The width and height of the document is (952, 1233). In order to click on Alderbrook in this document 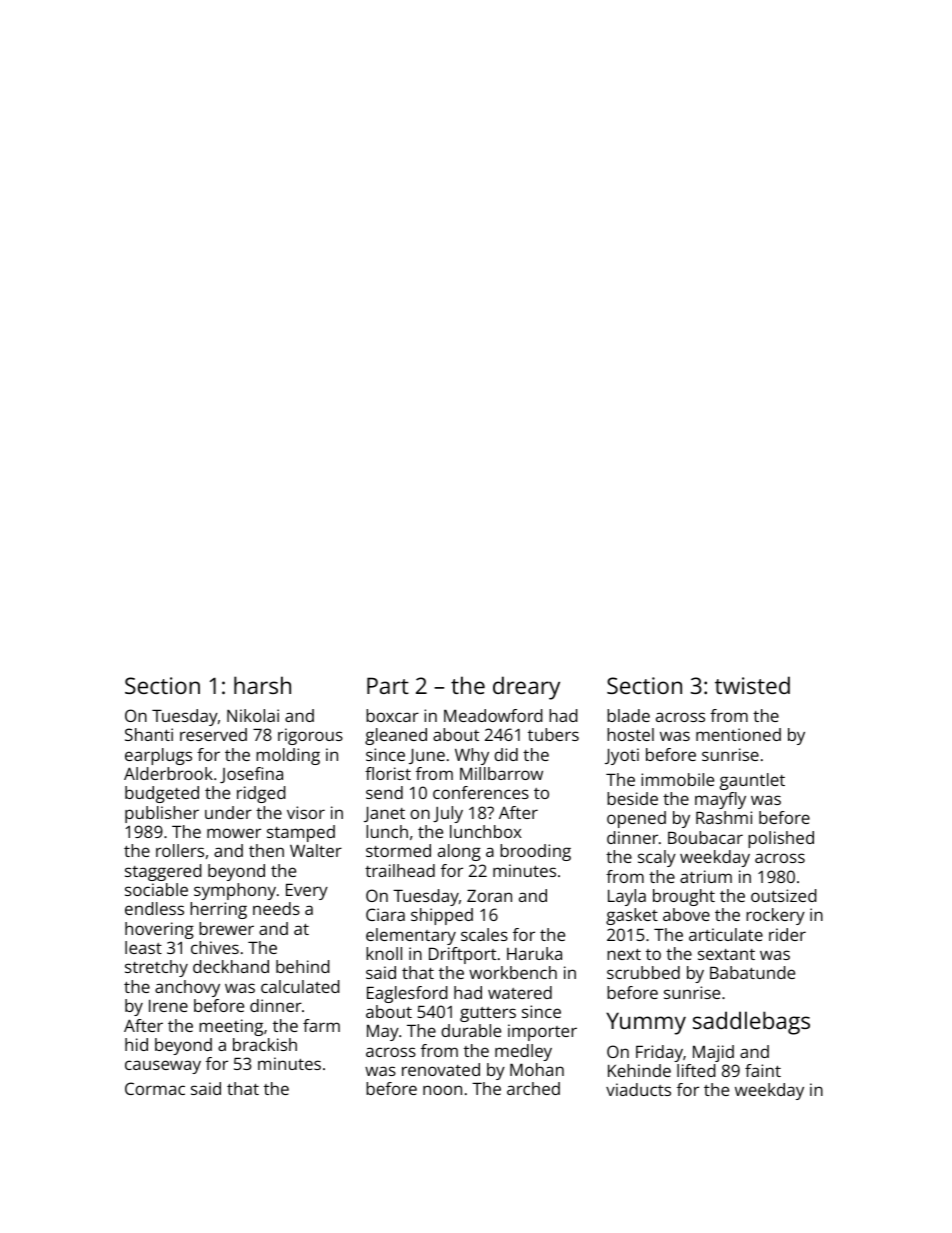, I will do `click(168, 773)`.
